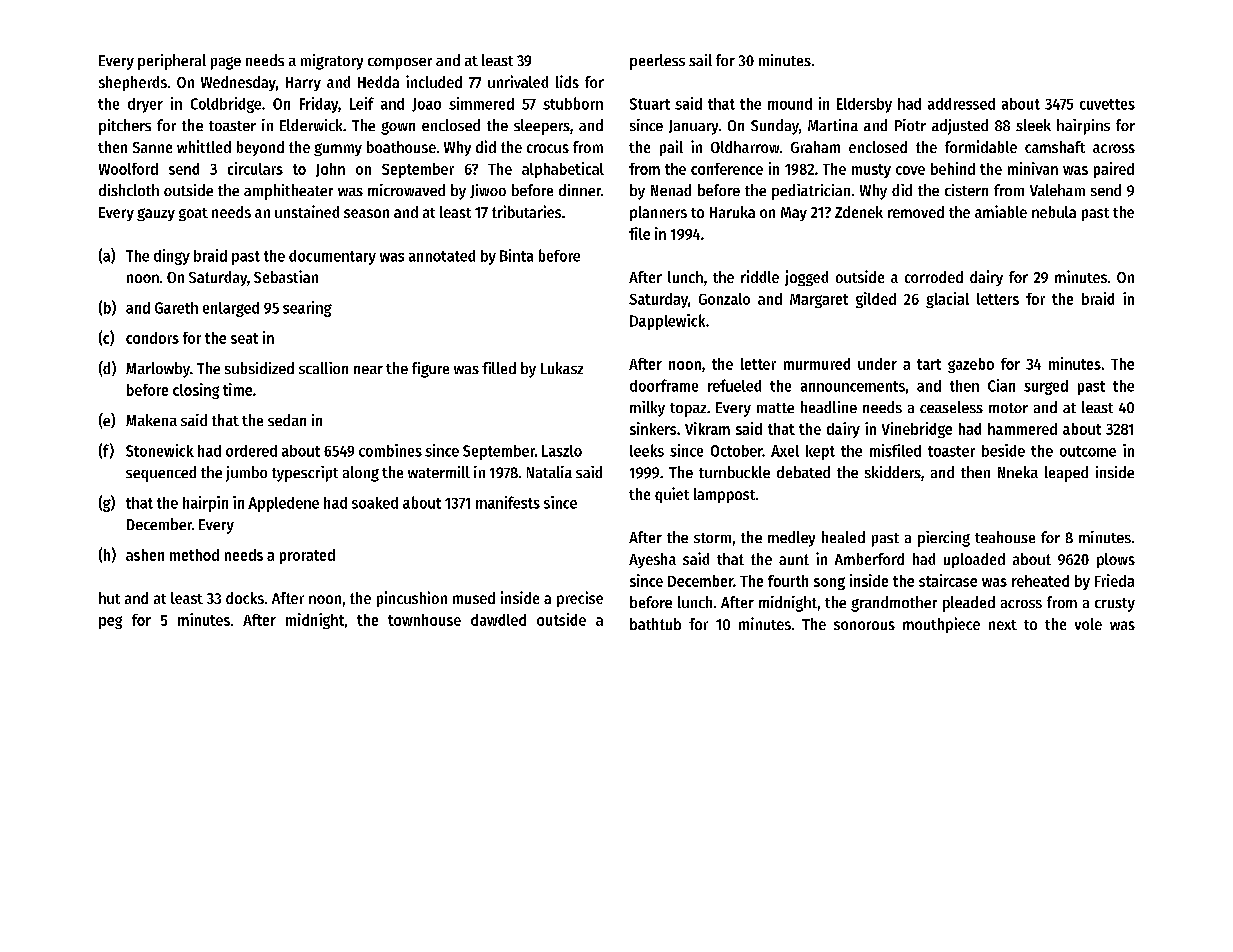 The image size is (1233, 952). What do you see at coordinates (110, 622) in the page?
I see `peg` at bounding box center [110, 622].
